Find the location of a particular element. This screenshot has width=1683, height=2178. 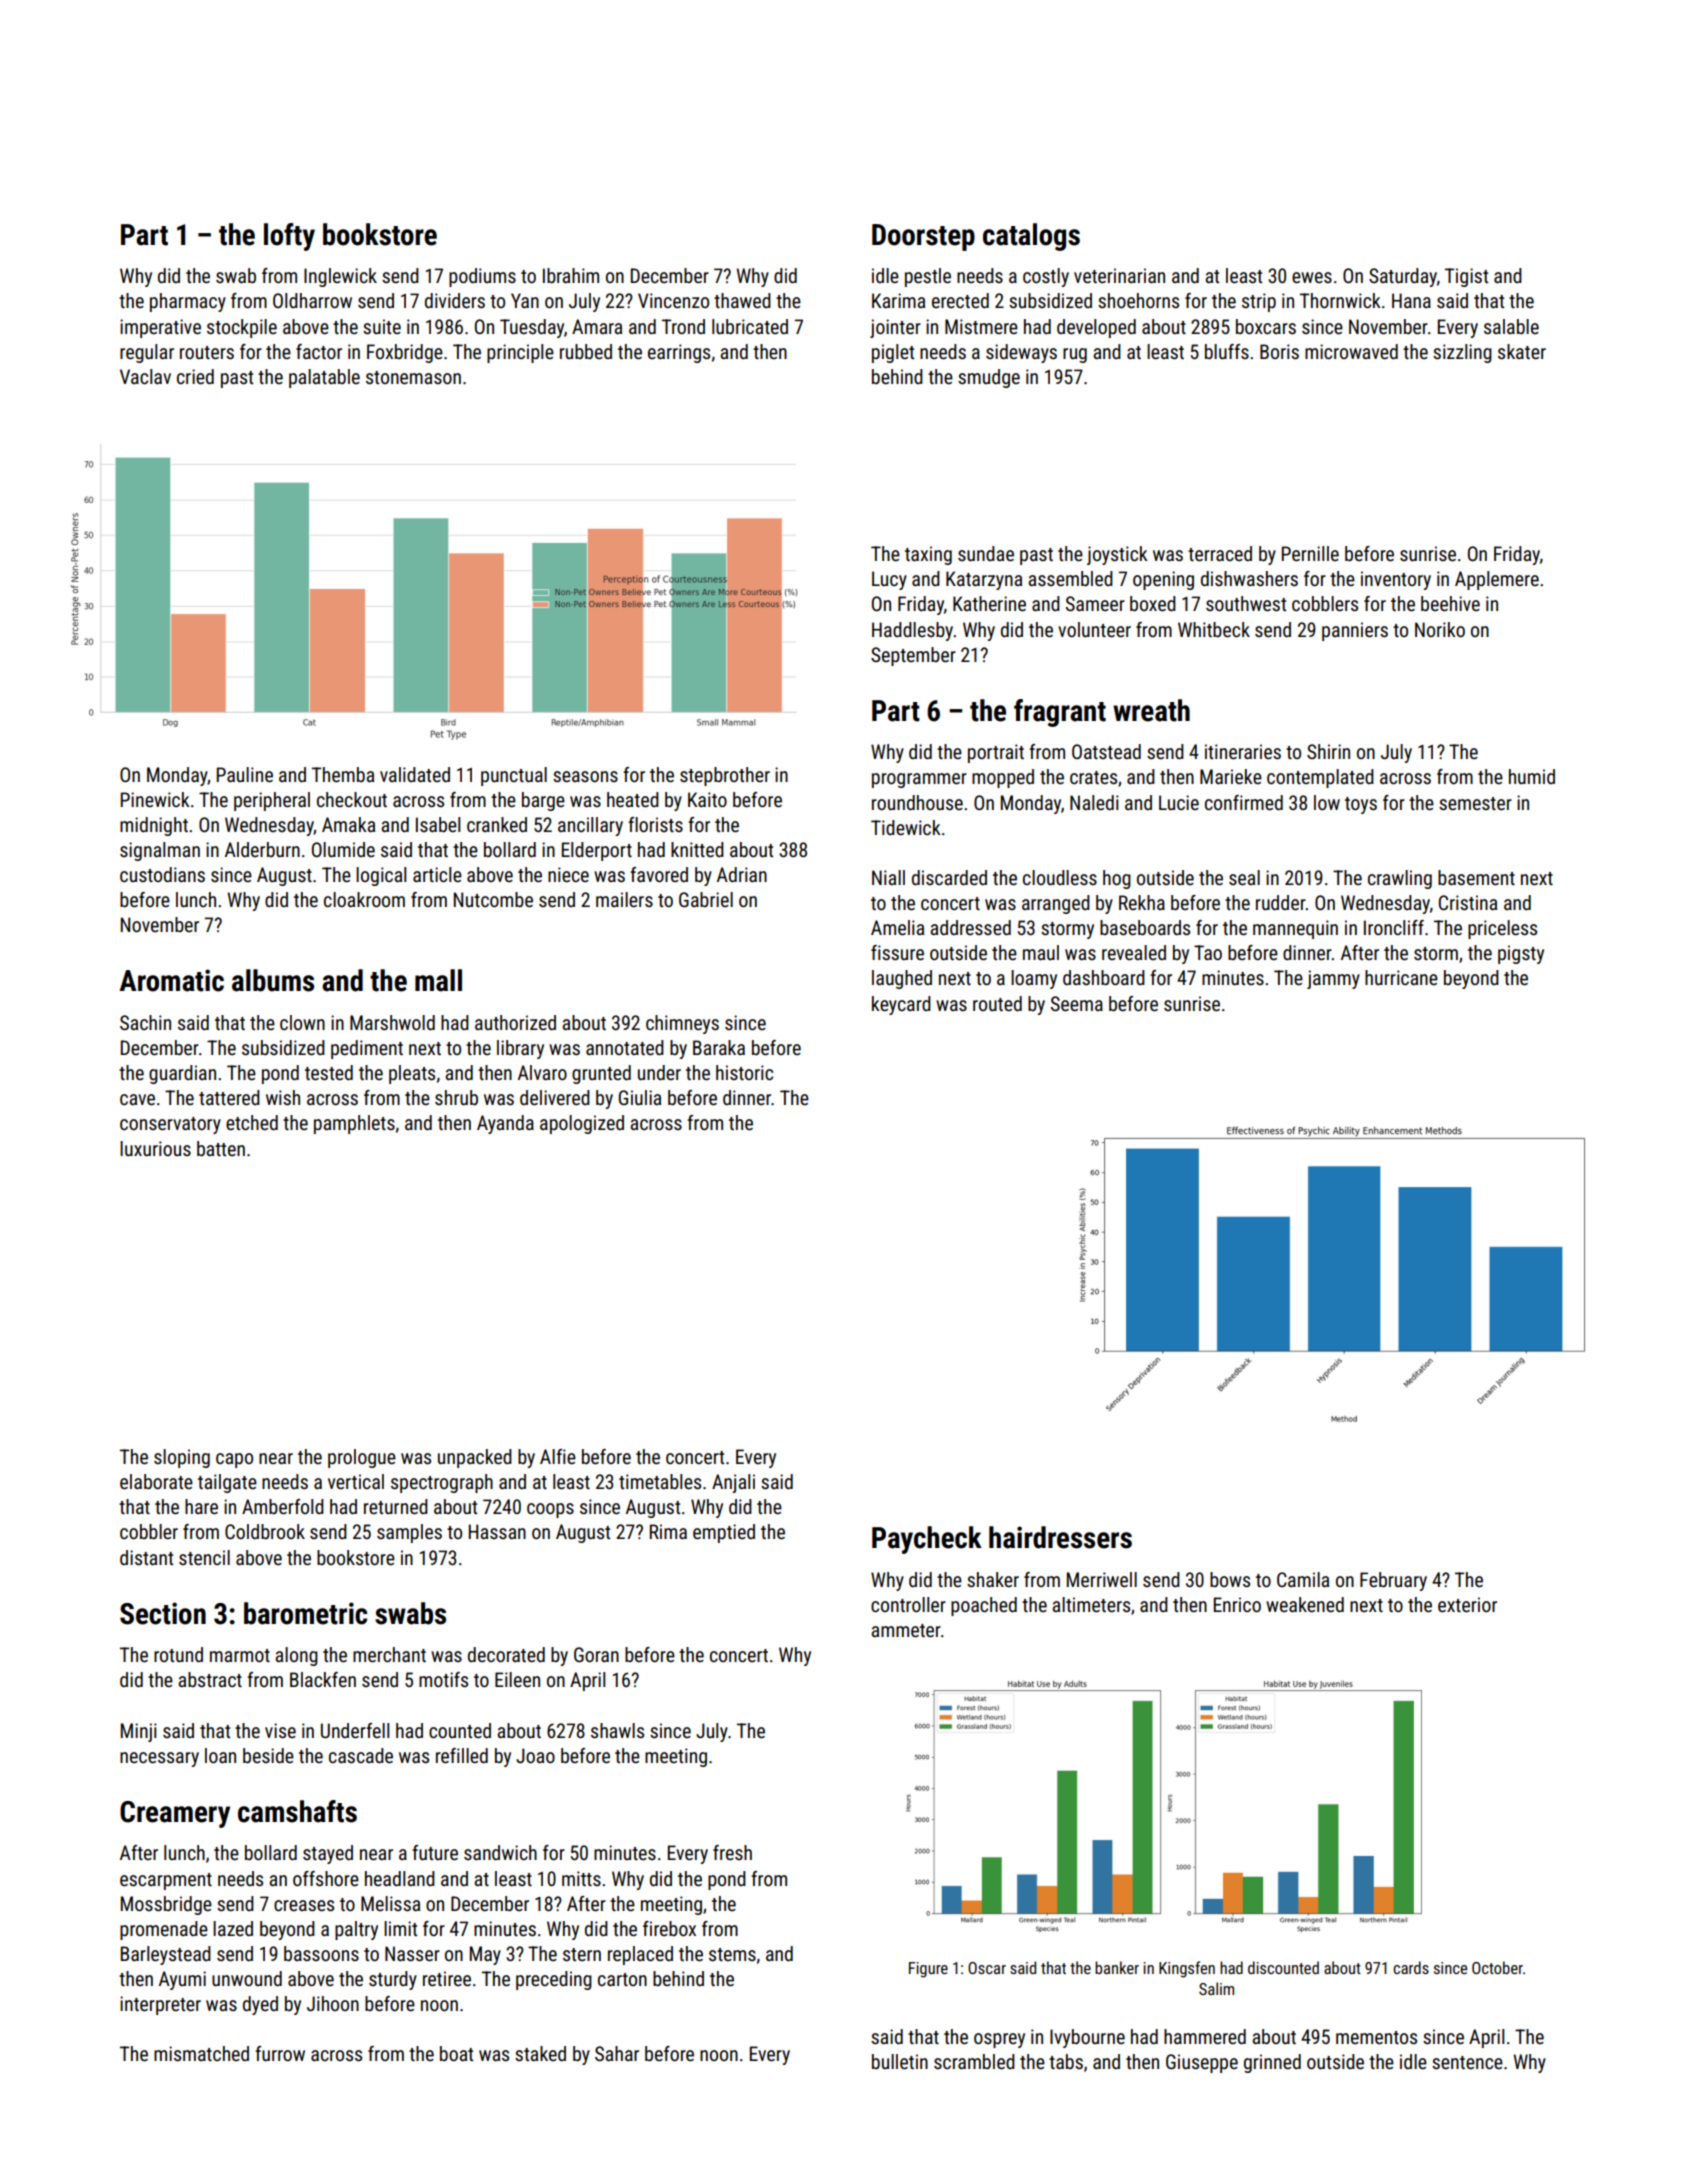

jammy is located at coordinates (1333, 979).
